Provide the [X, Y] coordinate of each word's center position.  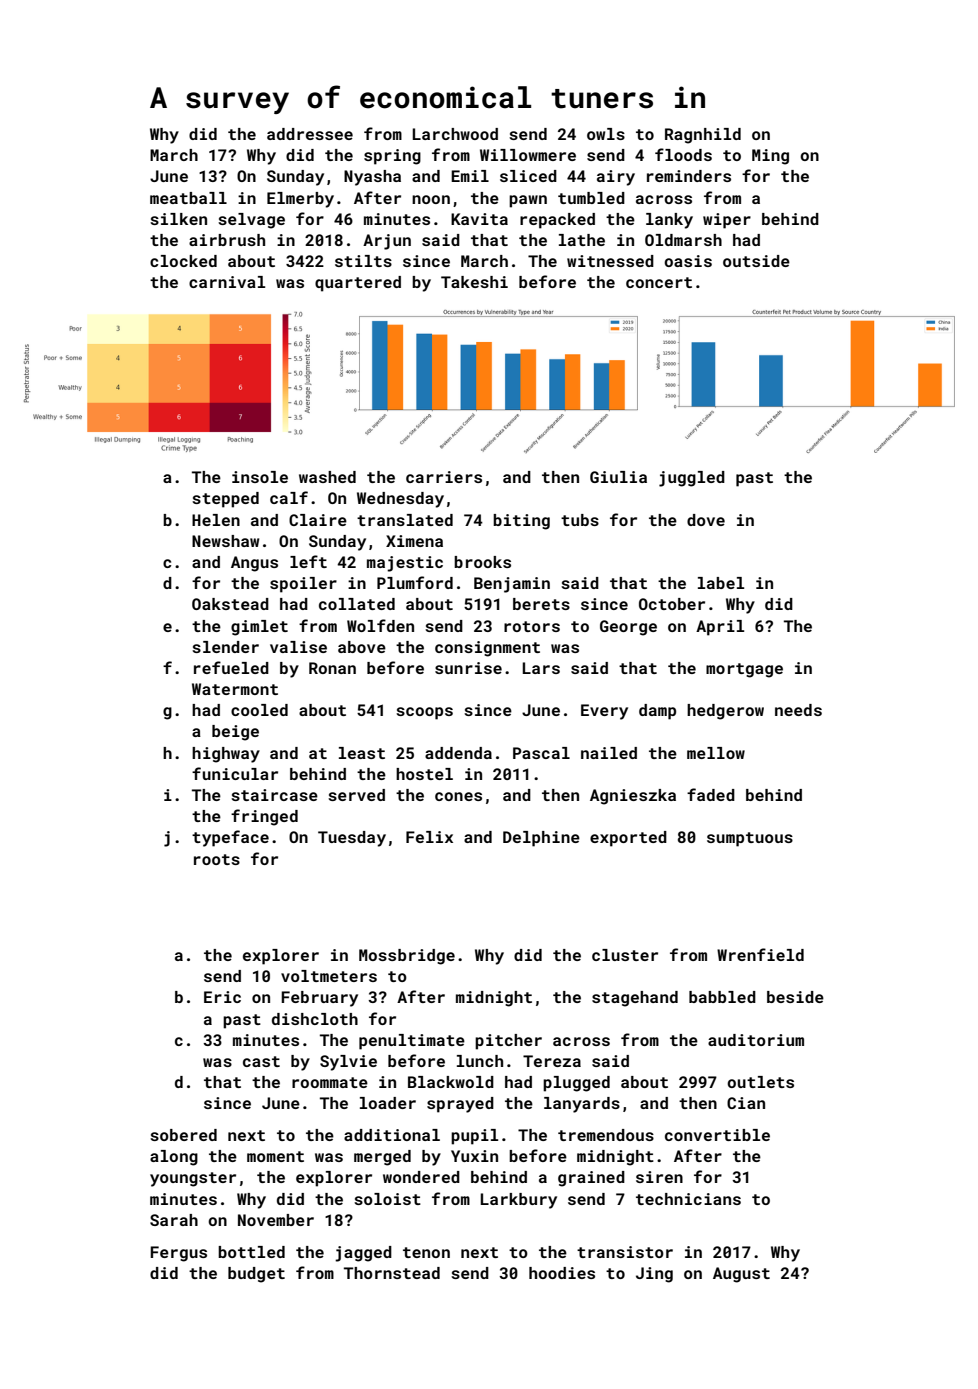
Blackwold [451, 1082]
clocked [183, 261]
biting [521, 522]
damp [657, 712]
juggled [692, 479]
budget [256, 1275]
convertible [717, 1135]
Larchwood [455, 134]
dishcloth [315, 1019]
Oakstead [230, 604]
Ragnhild [703, 136]
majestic [405, 564]
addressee [310, 134]
